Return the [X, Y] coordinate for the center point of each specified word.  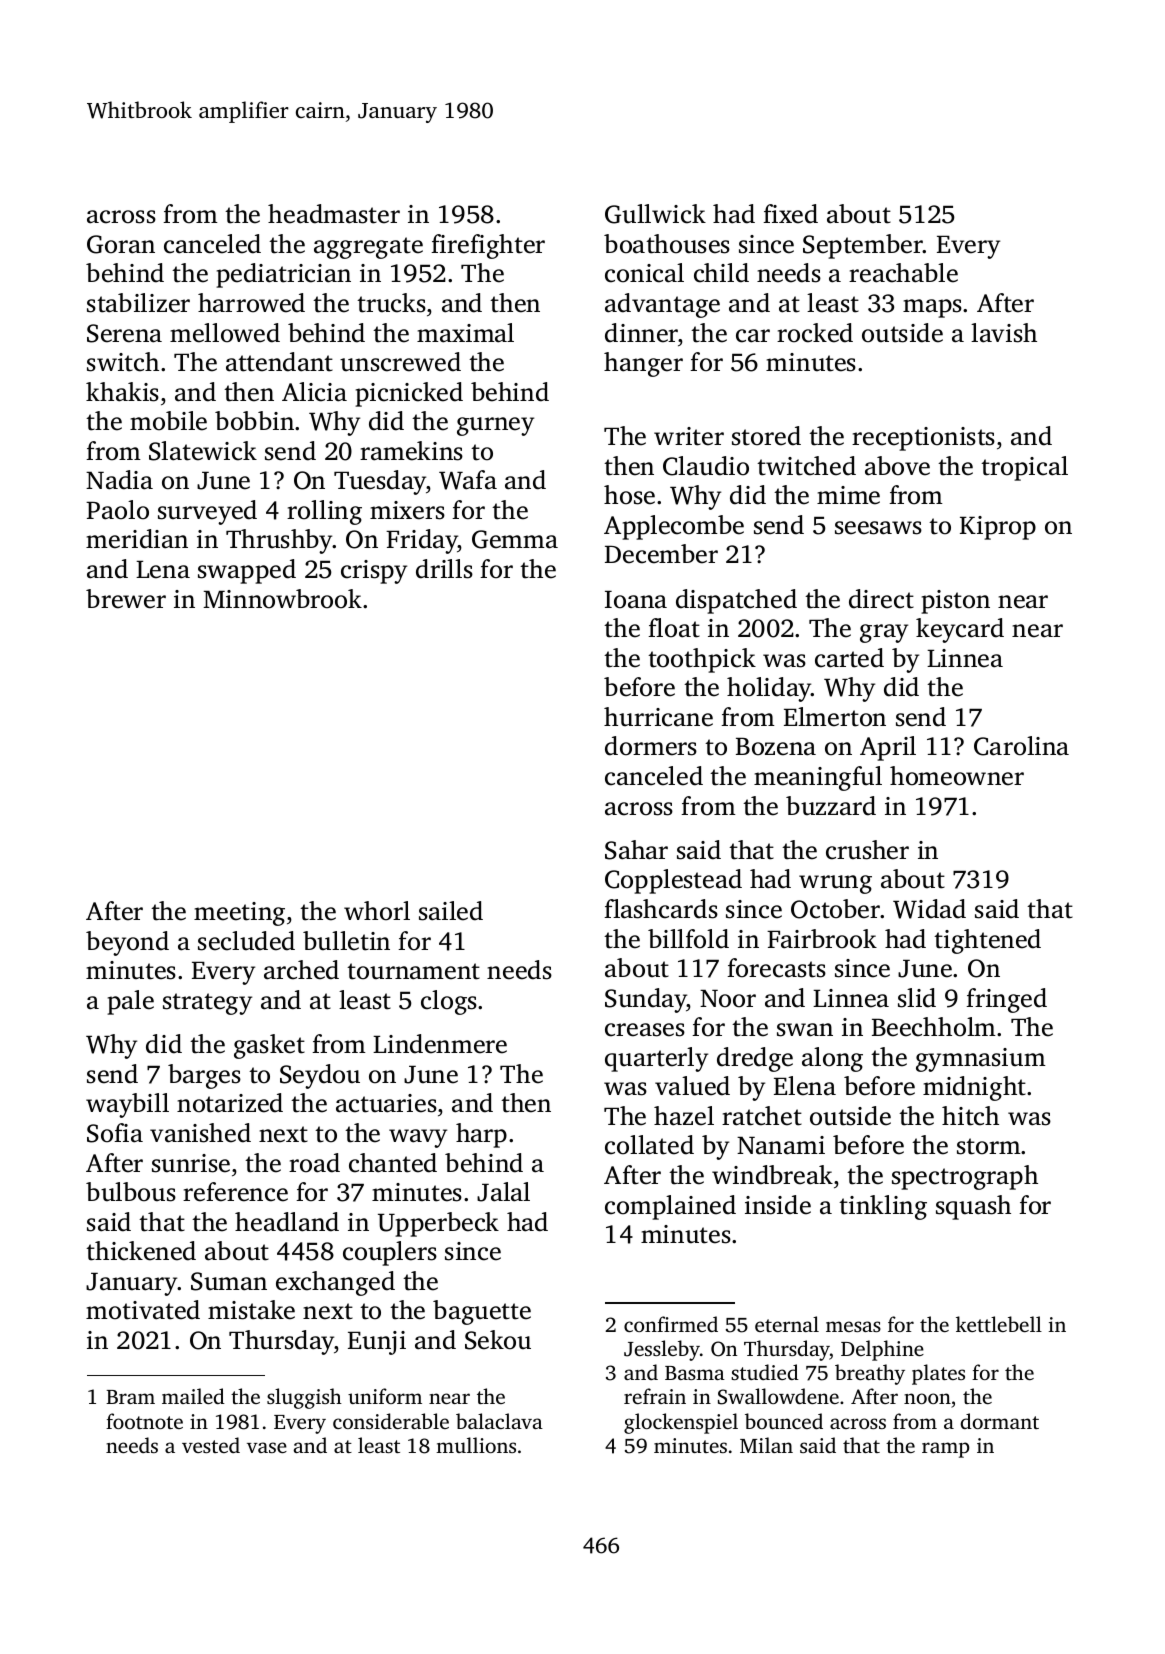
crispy [374, 572]
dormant [1000, 1421]
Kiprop [998, 528]
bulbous [131, 1192]
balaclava [499, 1421]
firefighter [488, 246]
